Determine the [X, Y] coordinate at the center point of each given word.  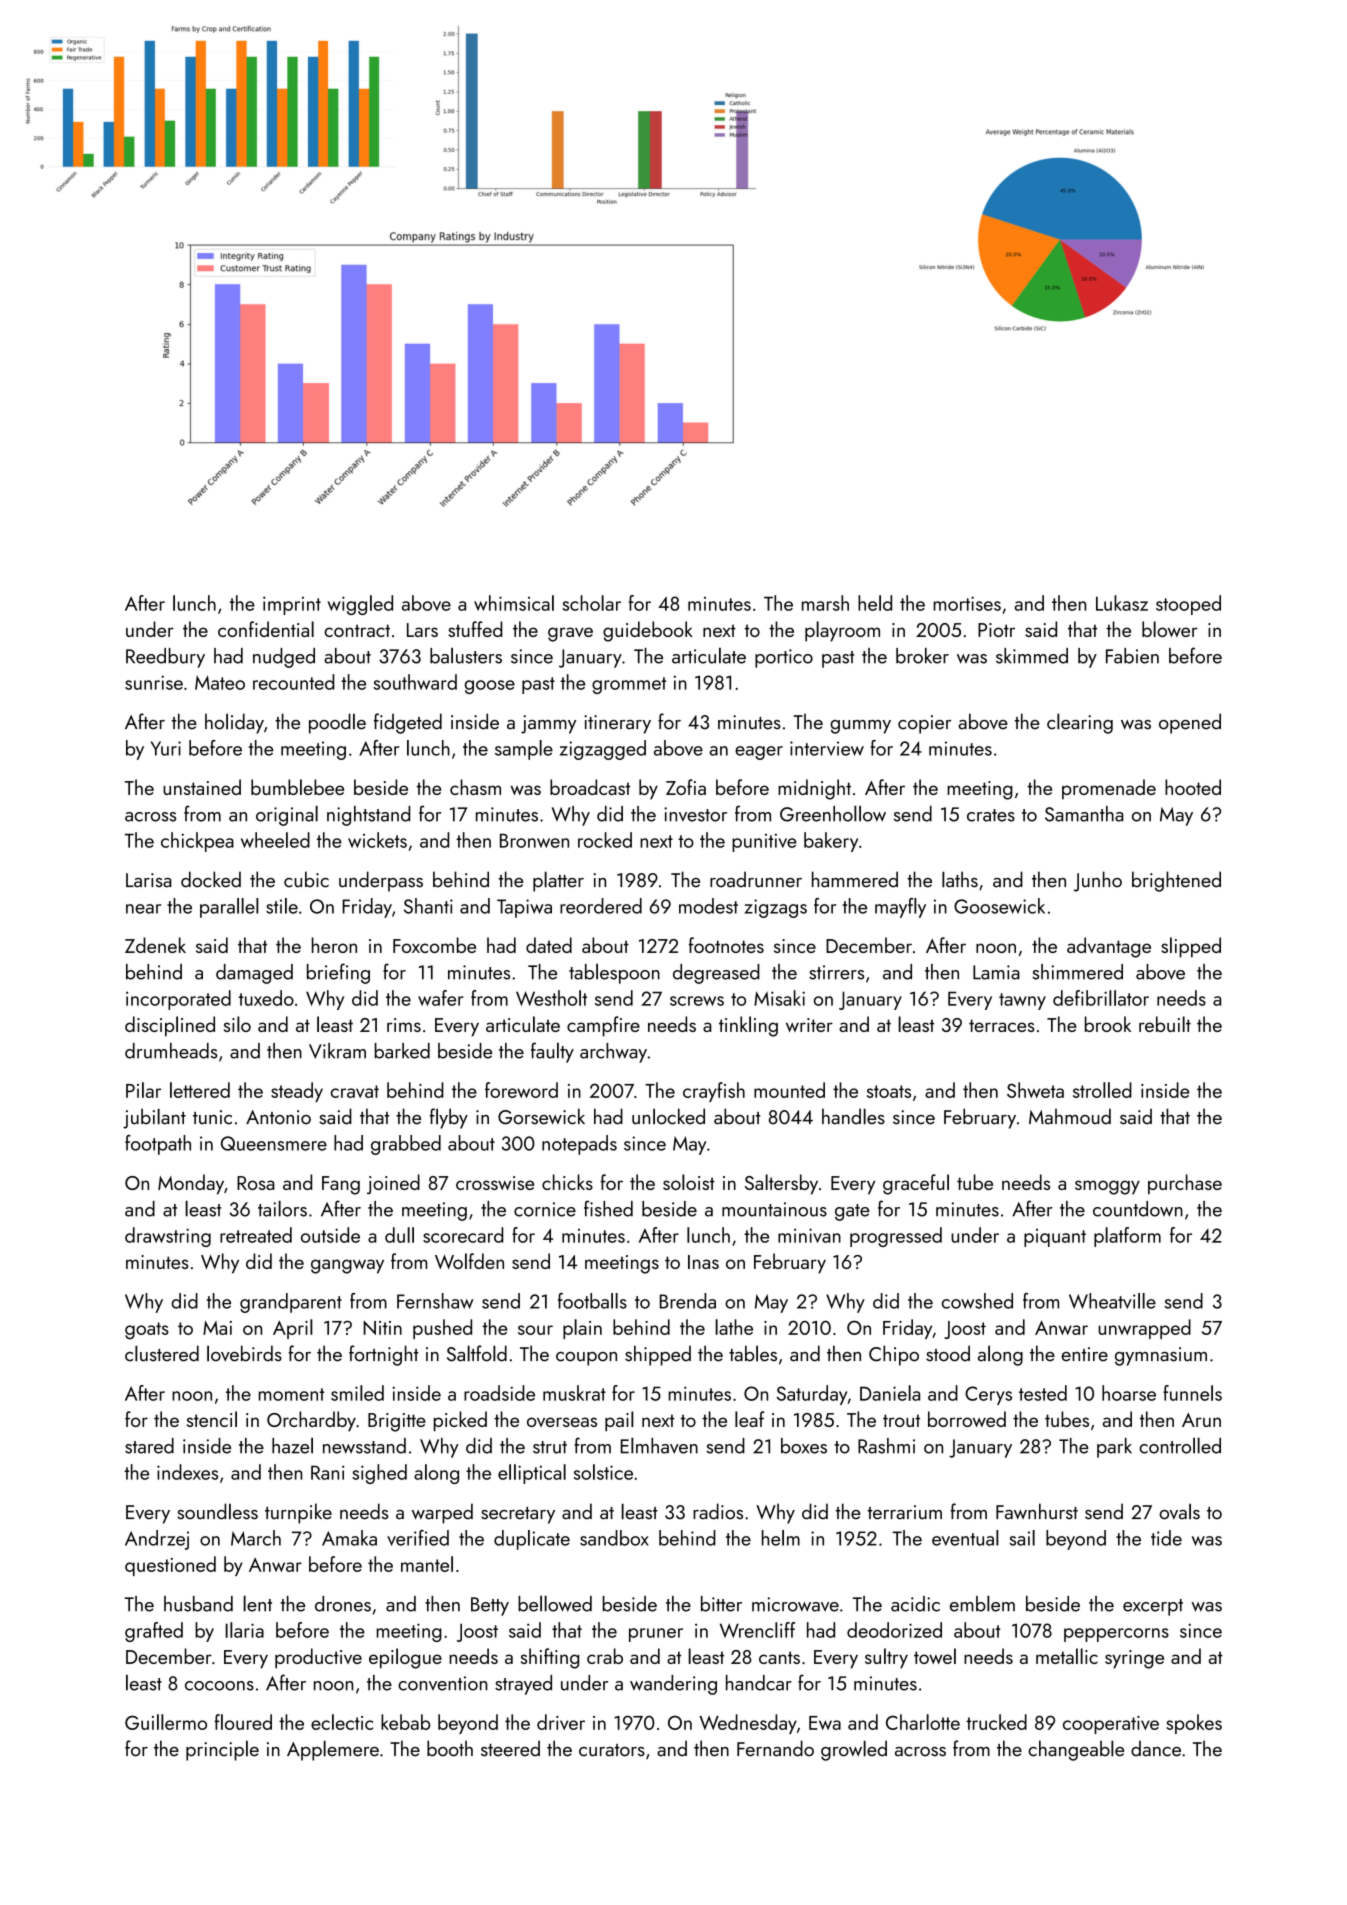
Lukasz [1122, 603]
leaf [750, 1419]
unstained [202, 787]
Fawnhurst [1037, 1511]
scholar [591, 603]
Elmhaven [659, 1445]
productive [318, 1658]
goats [147, 1331]
